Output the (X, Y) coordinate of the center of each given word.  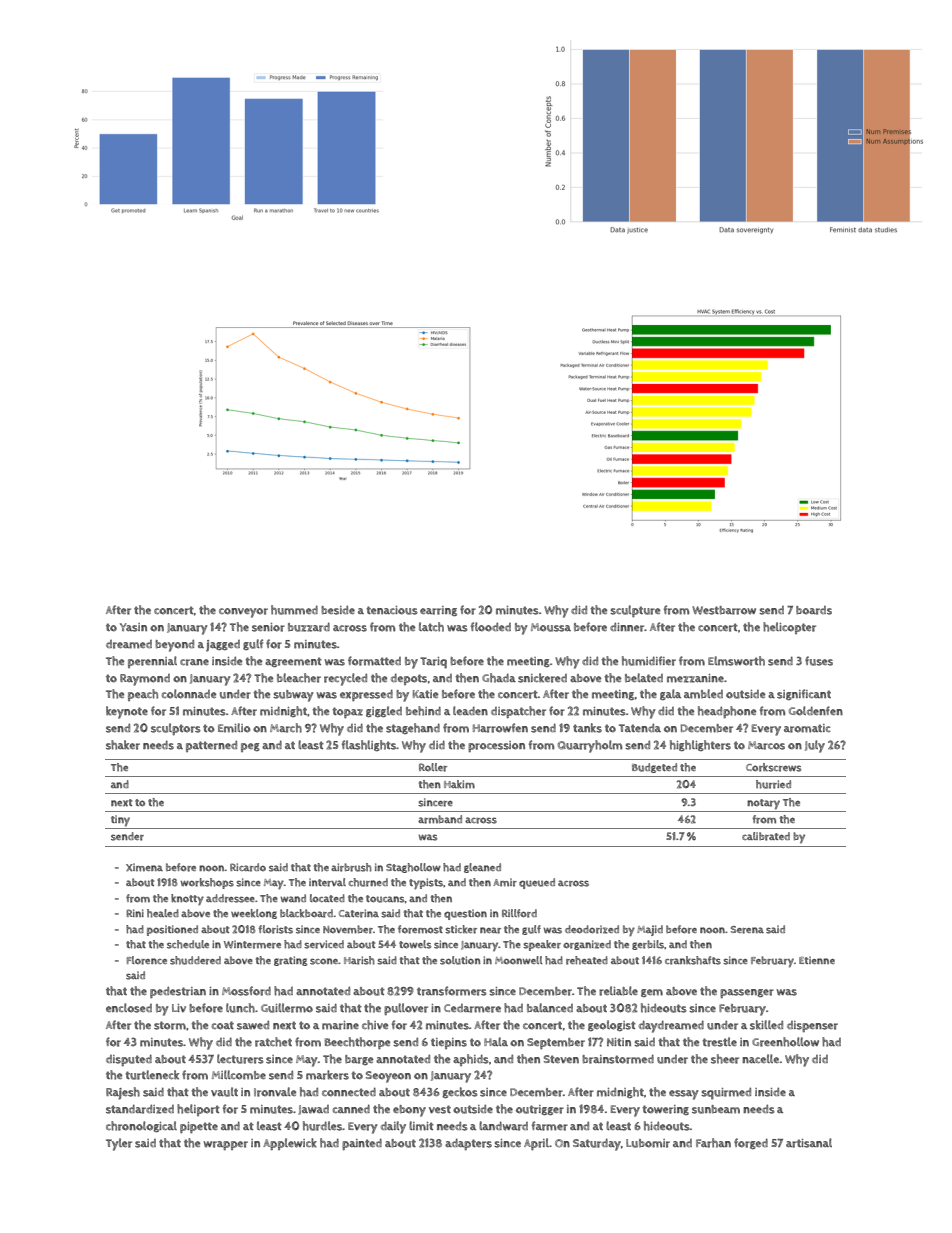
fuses (819, 661)
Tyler (119, 1144)
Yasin (133, 627)
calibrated (766, 836)
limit (421, 1126)
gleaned (482, 868)
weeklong (254, 914)
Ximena (144, 867)
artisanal (809, 1143)
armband (440, 819)
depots (409, 679)
